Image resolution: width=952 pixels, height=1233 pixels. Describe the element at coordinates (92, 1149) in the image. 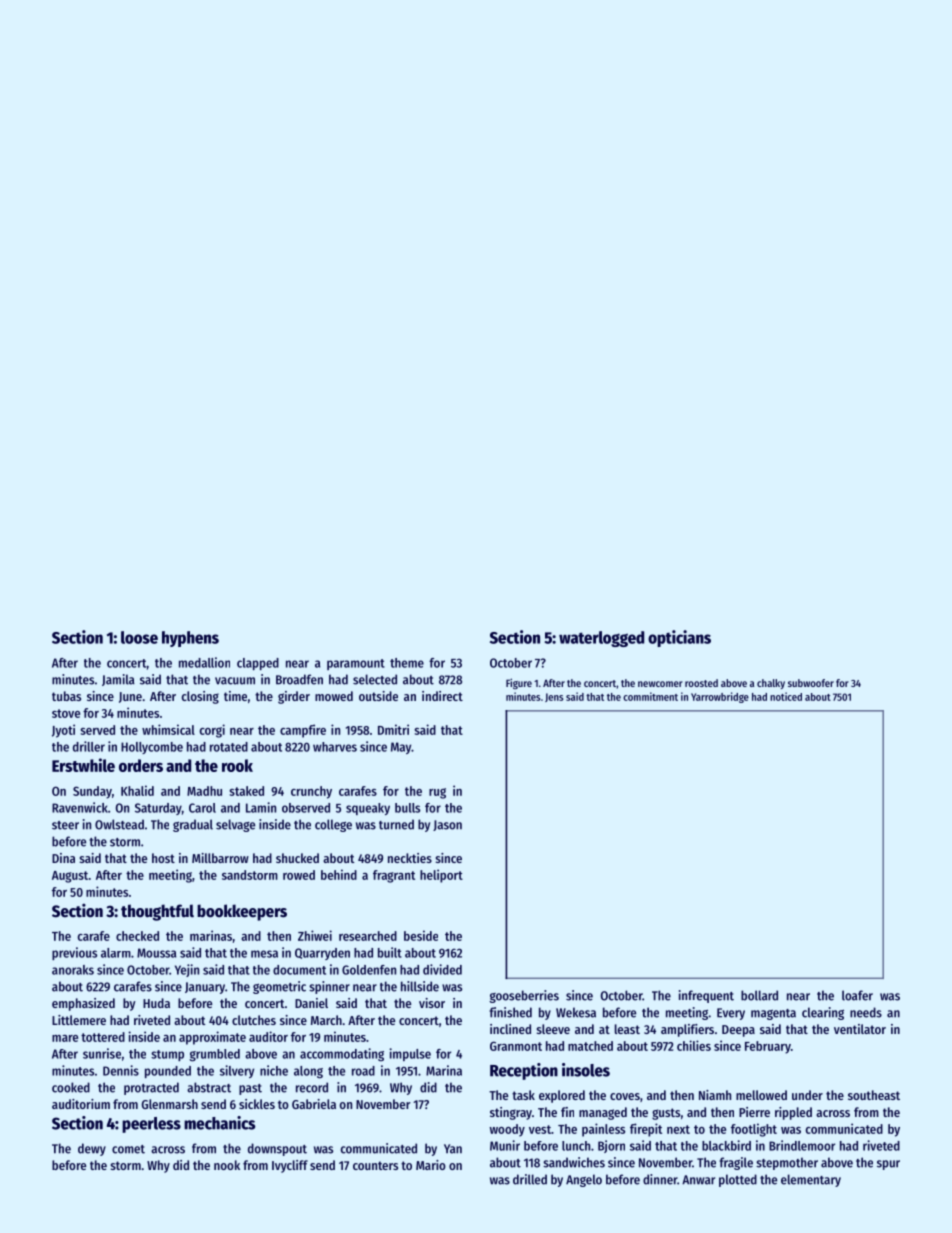

I see `dewy` at that location.
